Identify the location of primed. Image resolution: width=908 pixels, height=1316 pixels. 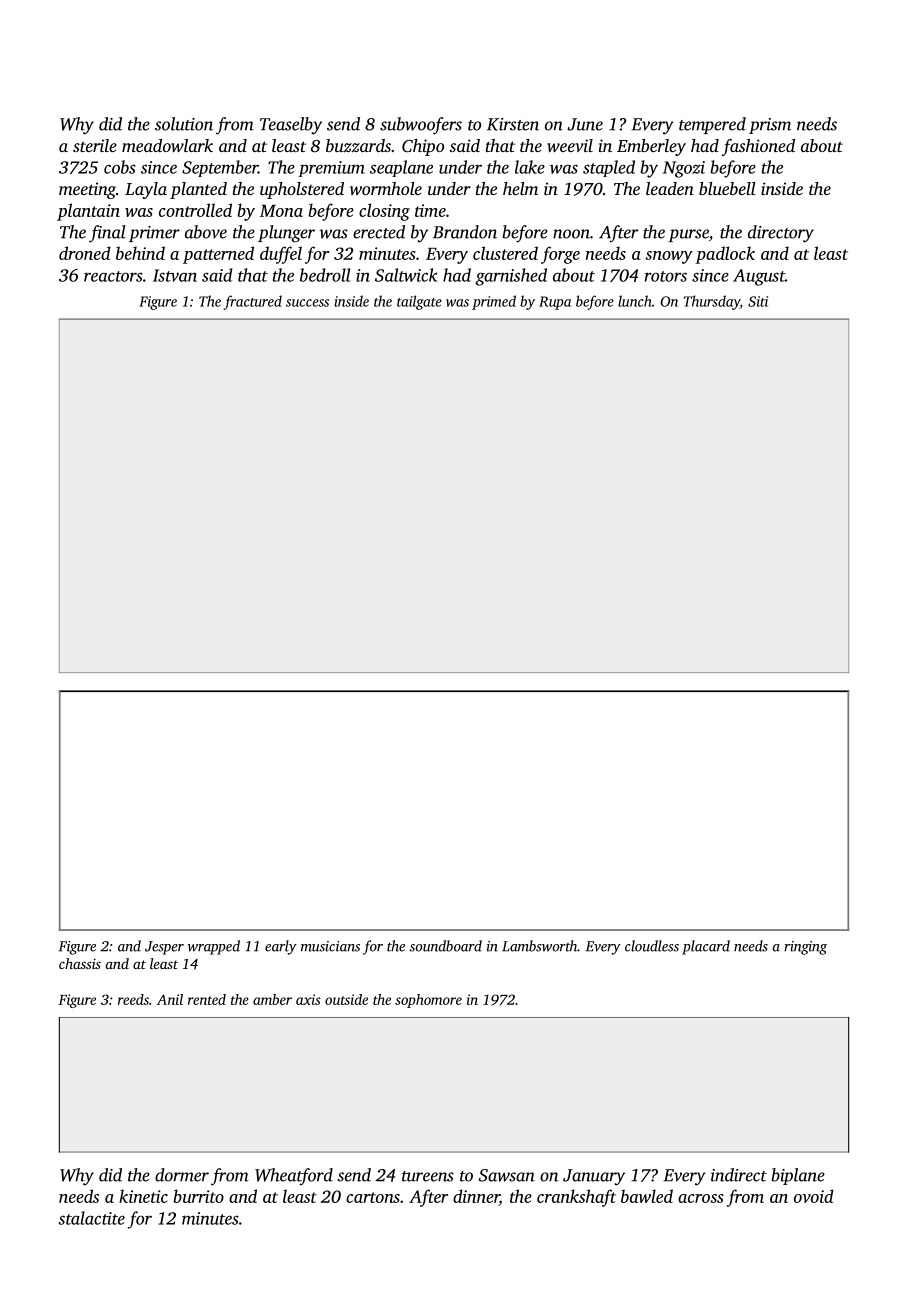
(494, 302).
